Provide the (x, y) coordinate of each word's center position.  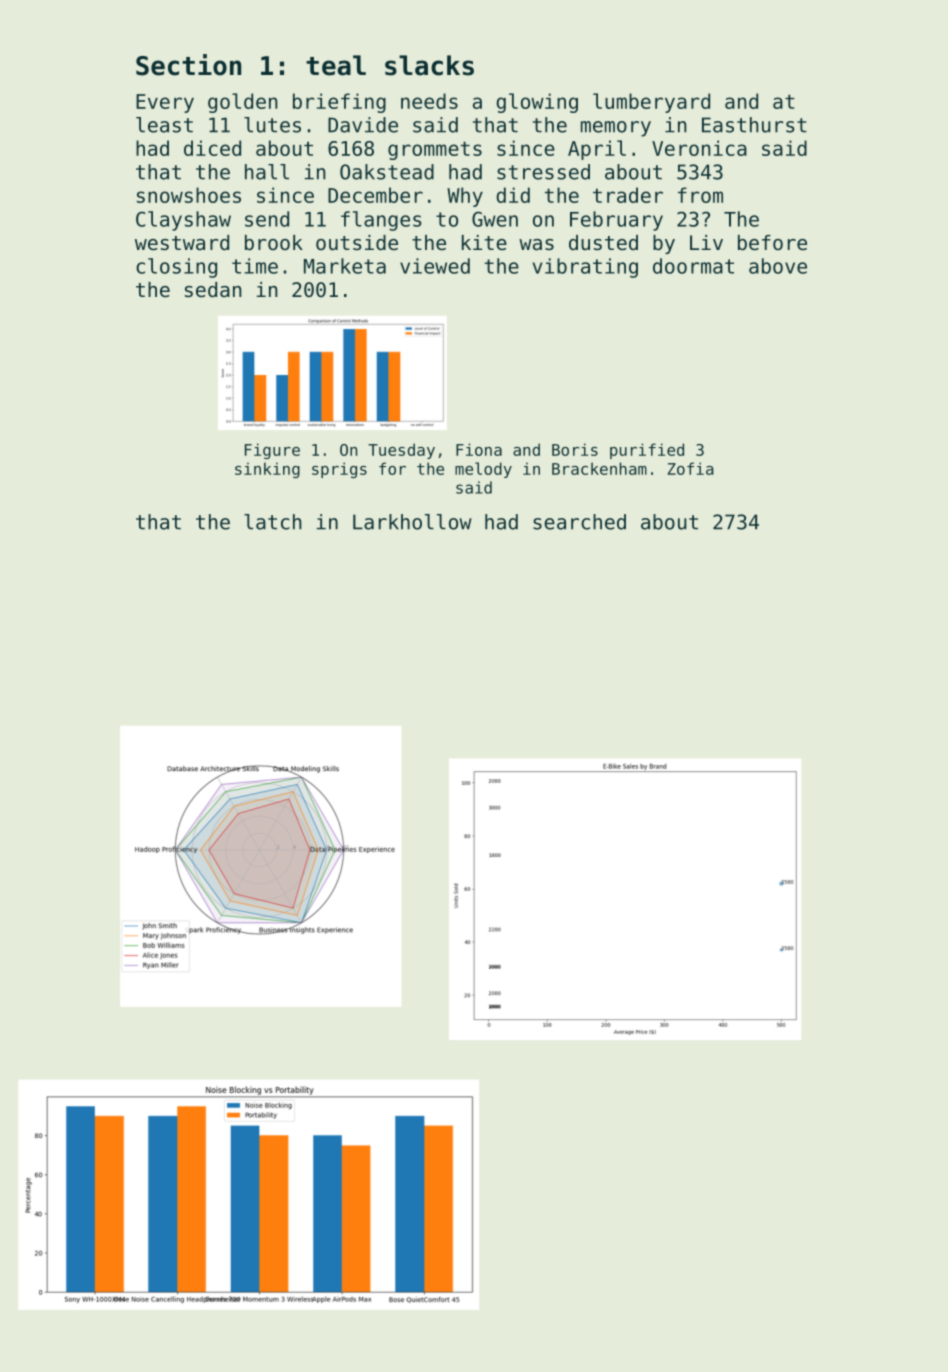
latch (273, 522)
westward (182, 243)
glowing (537, 103)
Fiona (479, 449)
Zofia (691, 468)
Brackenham (599, 468)
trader (628, 195)
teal (336, 65)
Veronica (699, 148)
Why (465, 197)
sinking (267, 470)
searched (579, 522)
